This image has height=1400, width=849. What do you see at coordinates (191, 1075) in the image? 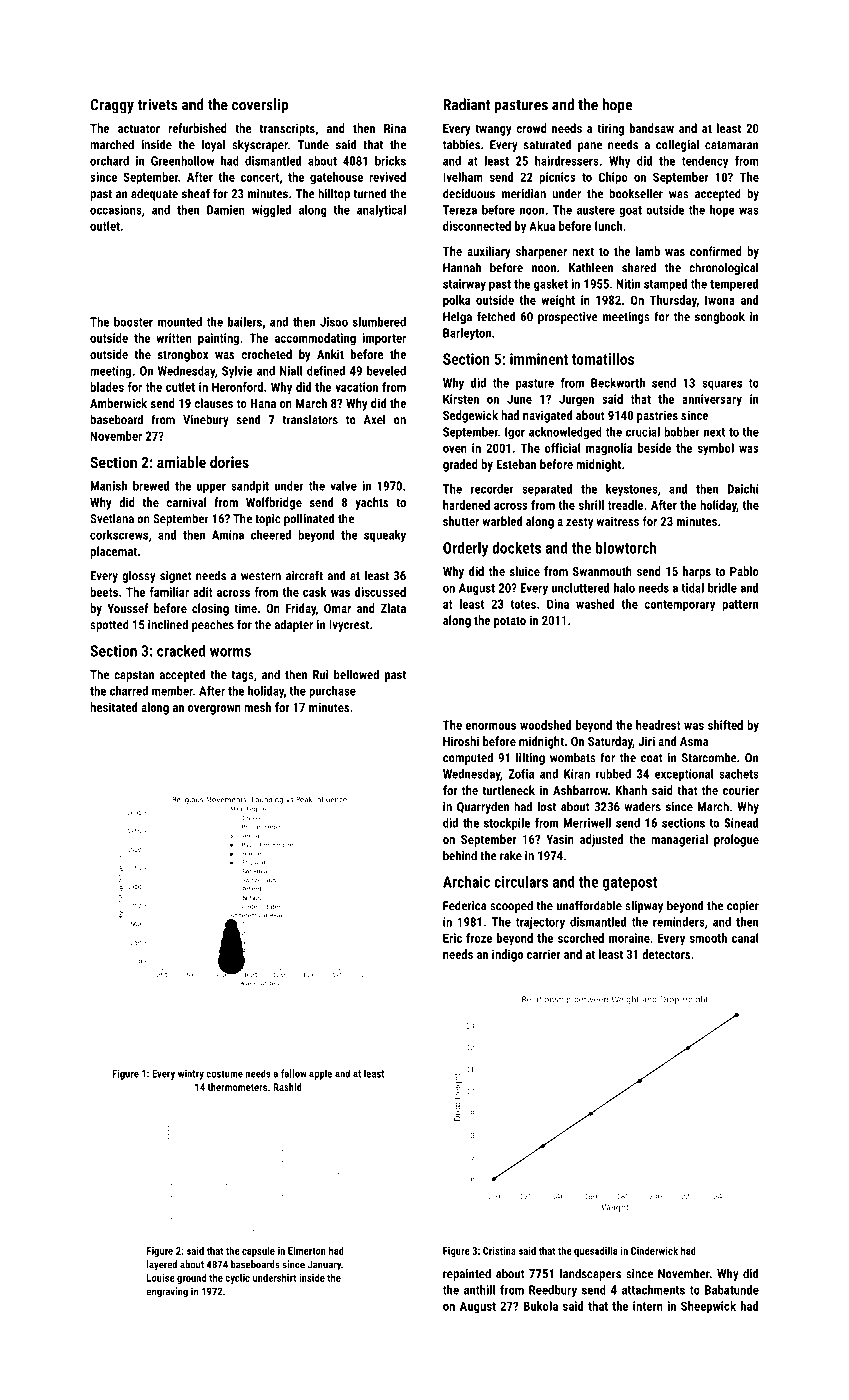
I see `wintry` at bounding box center [191, 1075].
